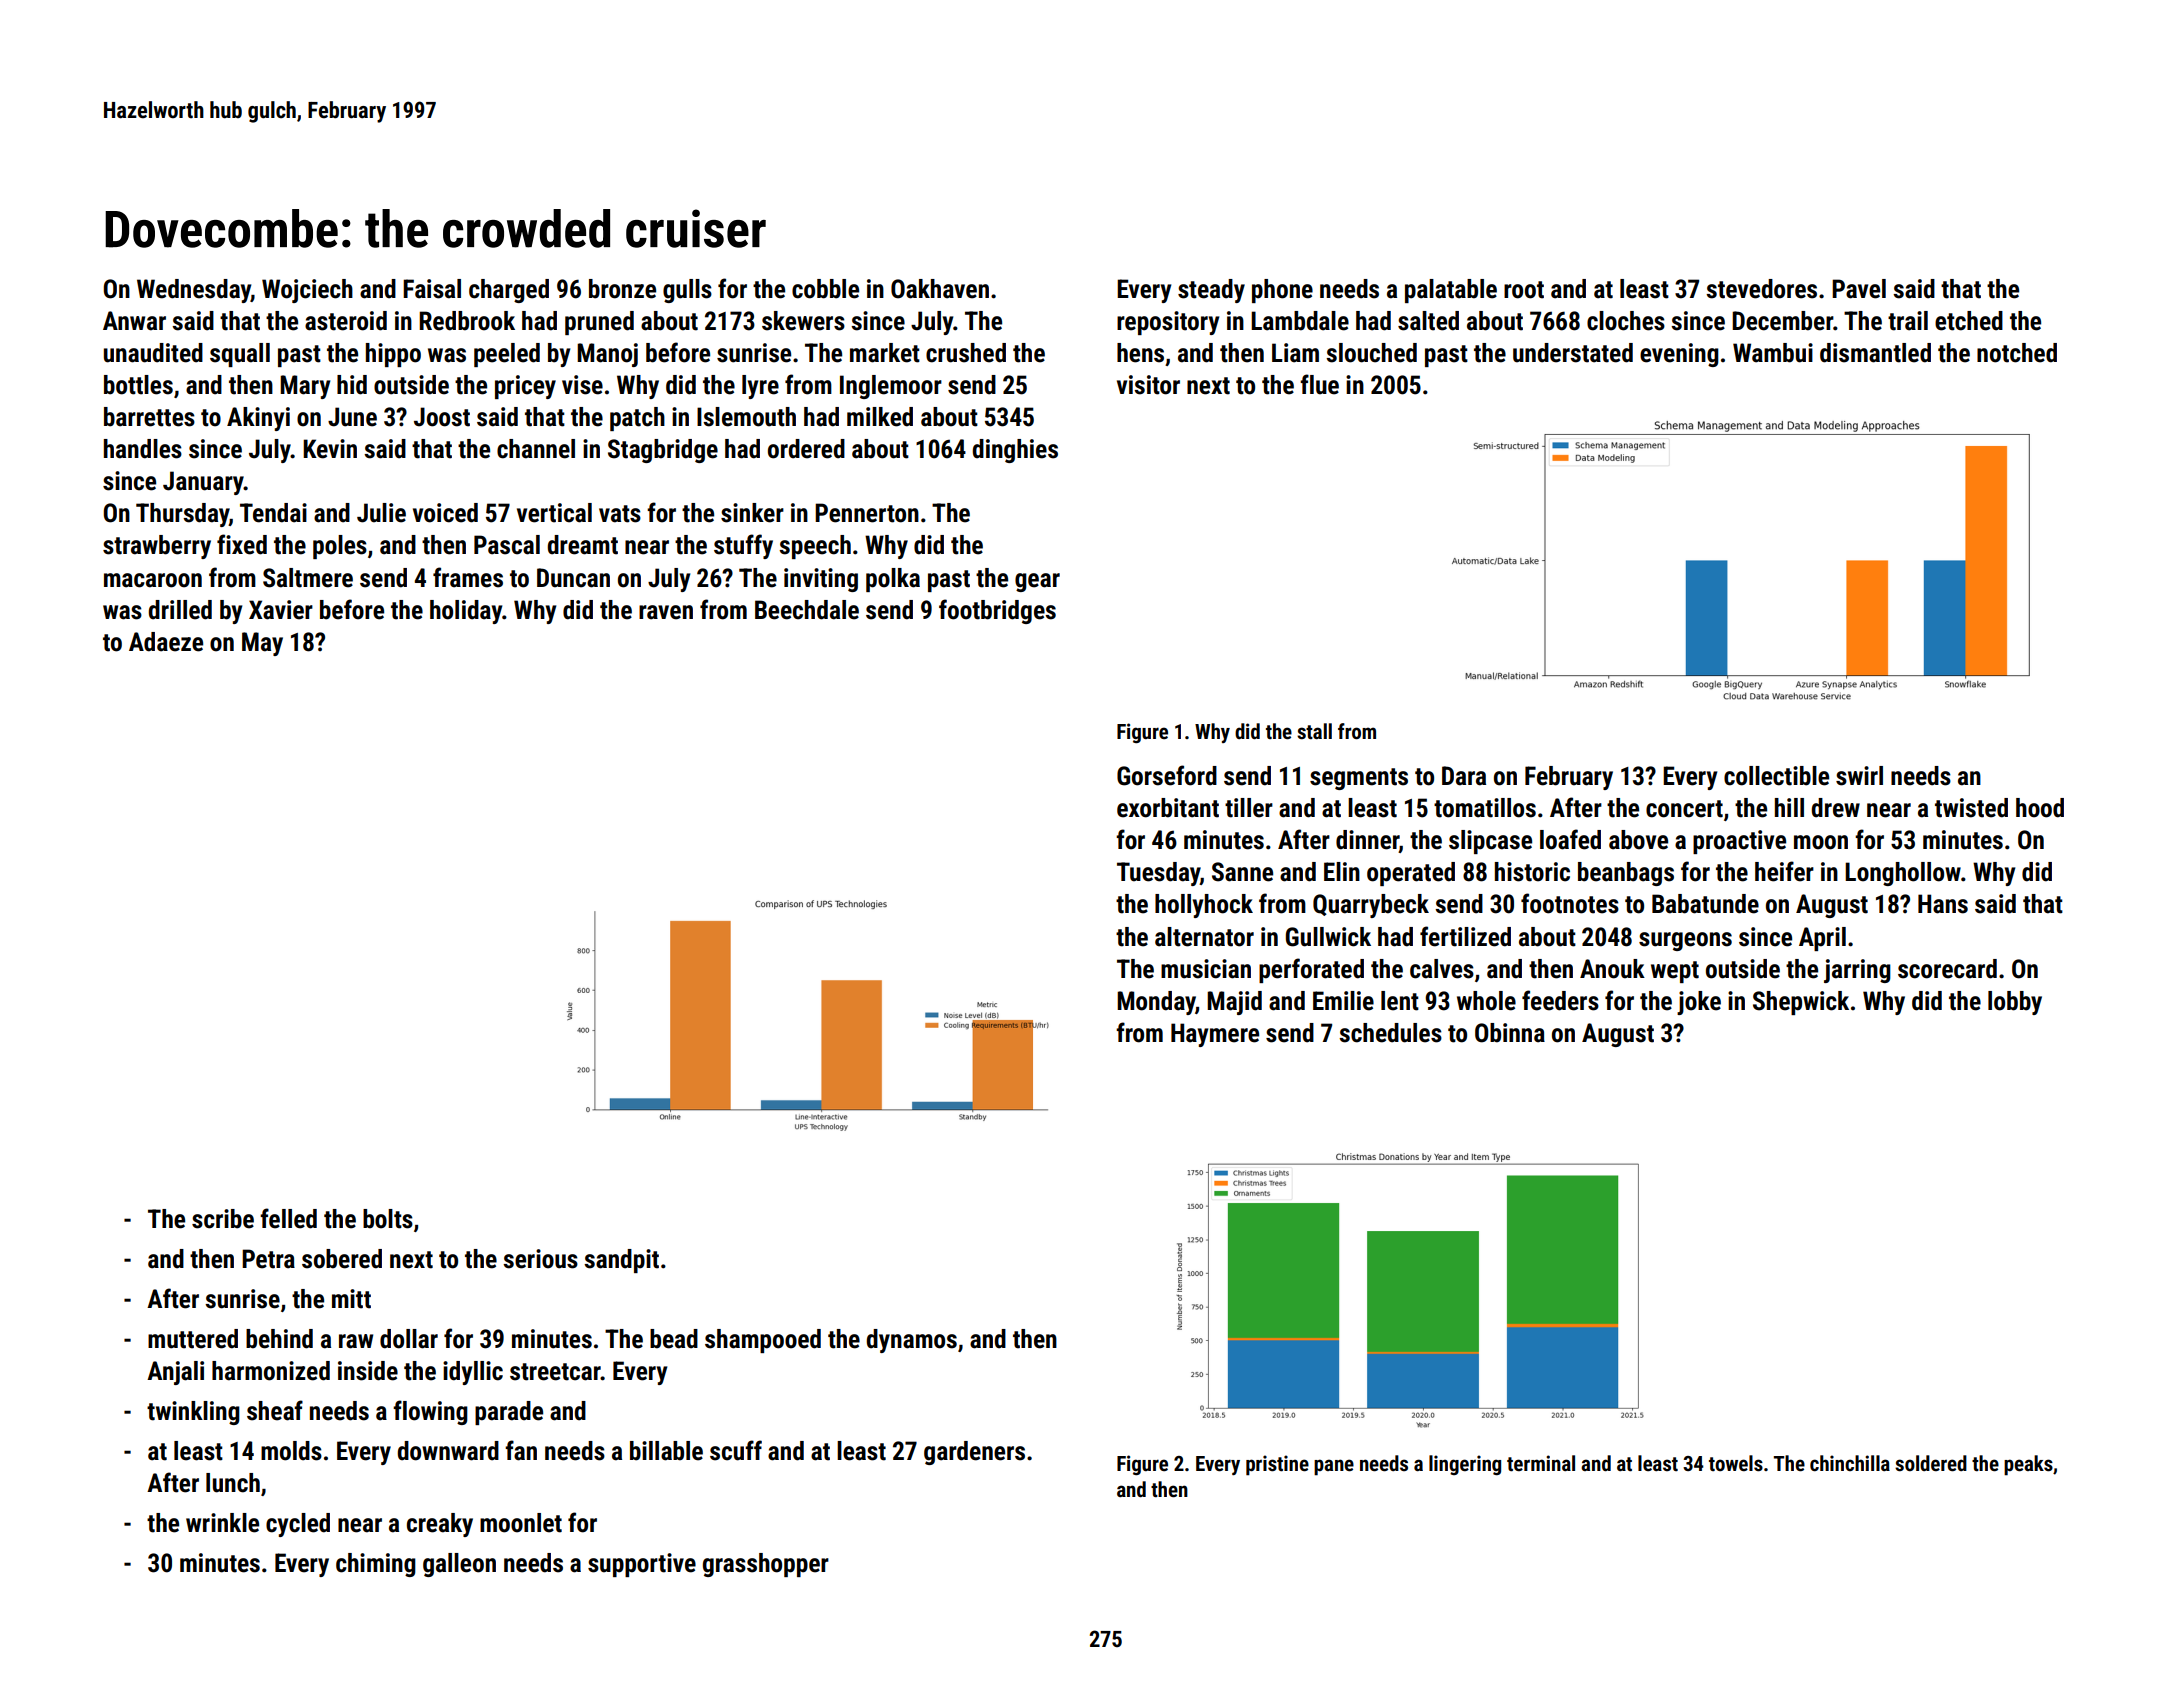 Image resolution: width=2178 pixels, height=1683 pixels. What do you see at coordinates (1390, 1033) in the screenshot?
I see `schedules` at bounding box center [1390, 1033].
